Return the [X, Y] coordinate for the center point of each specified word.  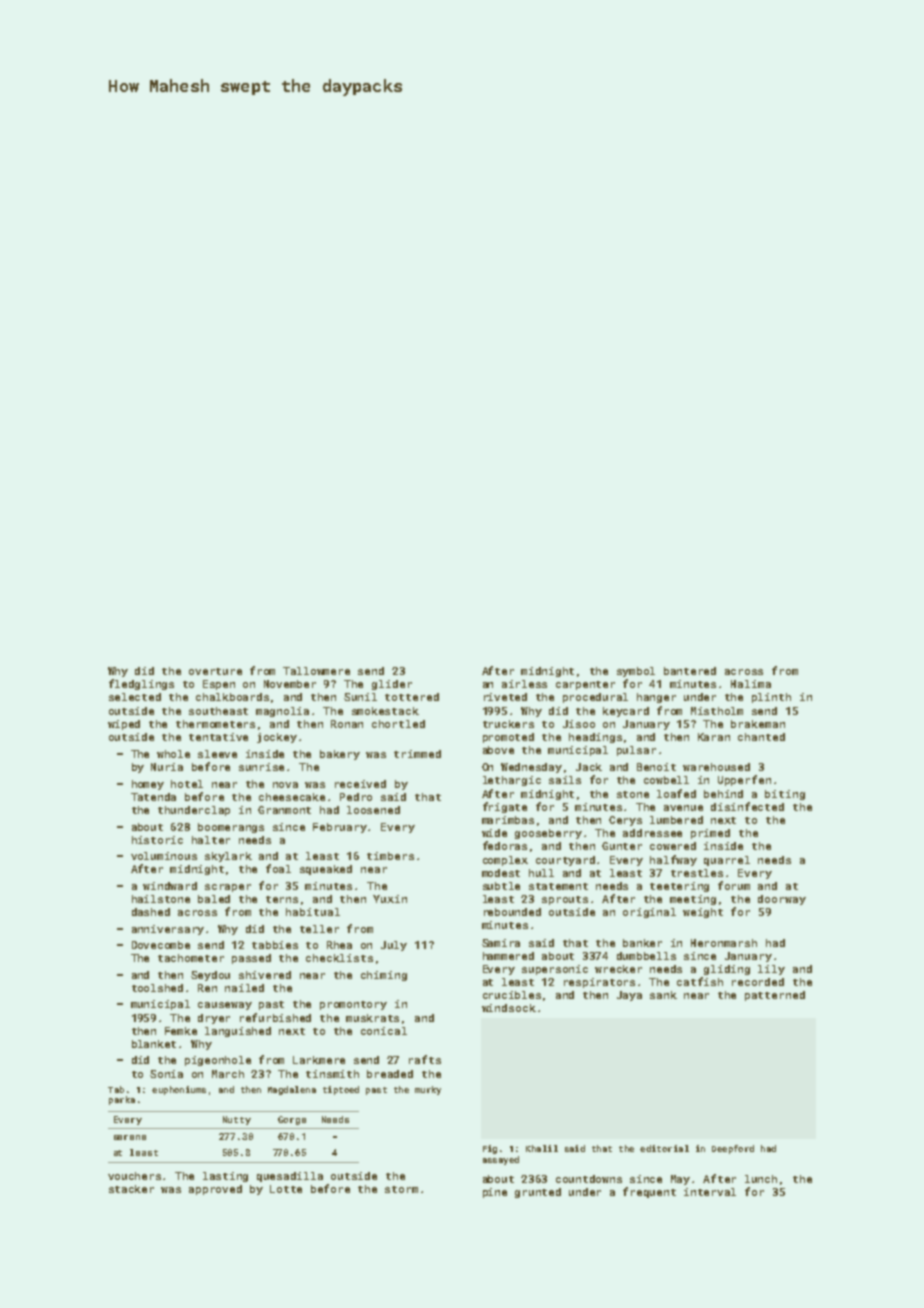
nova [285, 785]
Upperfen [744, 780]
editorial [664, 1148]
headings [595, 738]
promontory [353, 1005]
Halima [751, 684]
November [290, 684]
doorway [782, 900]
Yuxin [390, 899]
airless [524, 684]
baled [214, 899]
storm [401, 1189]
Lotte [286, 1189]
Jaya [629, 996]
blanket [154, 1044]
